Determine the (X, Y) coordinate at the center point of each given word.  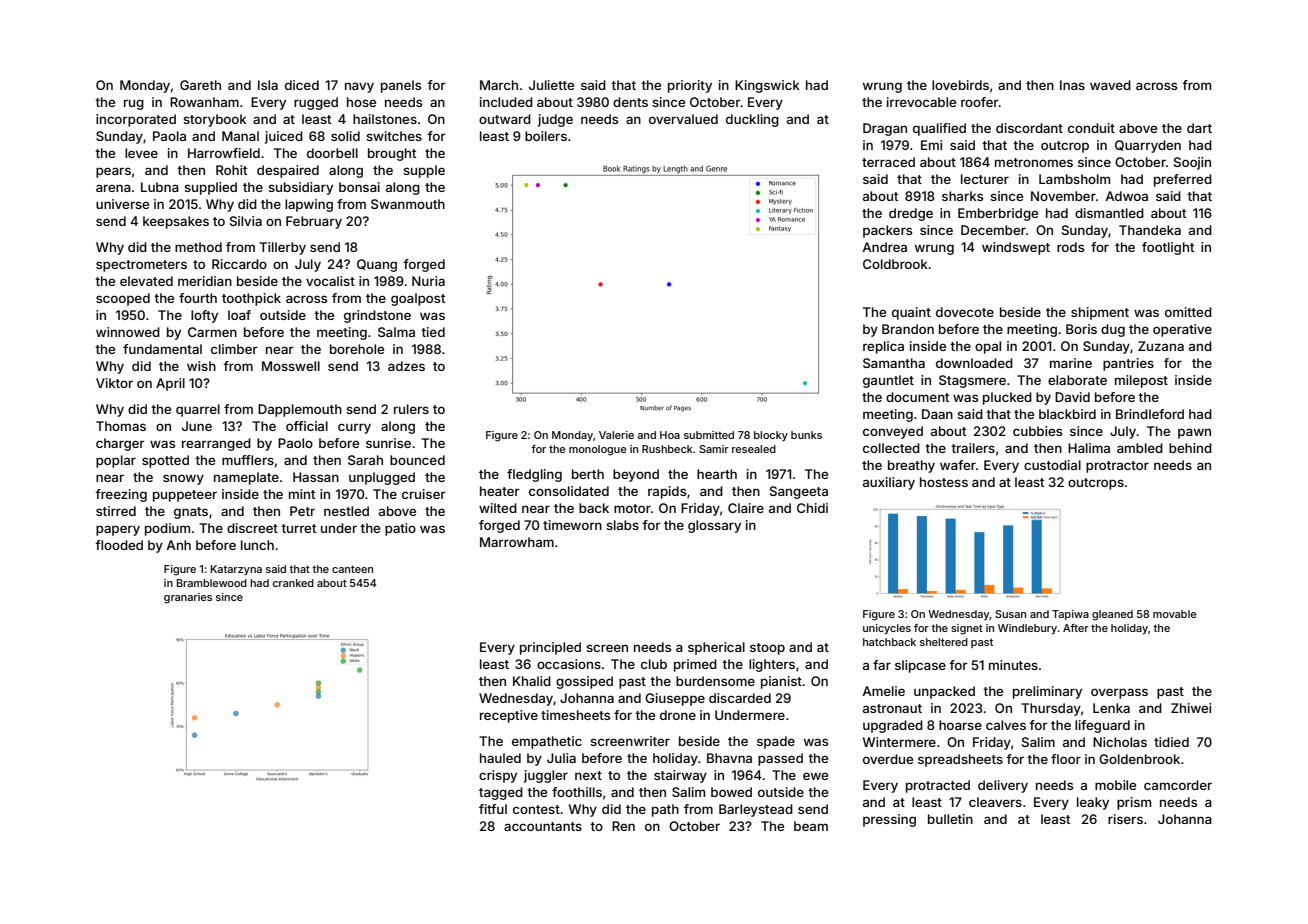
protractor (1117, 467)
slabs (622, 525)
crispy (498, 776)
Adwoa (1126, 196)
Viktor (114, 383)
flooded (119, 545)
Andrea (884, 247)
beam (811, 826)
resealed (754, 449)
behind (1190, 448)
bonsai (359, 187)
